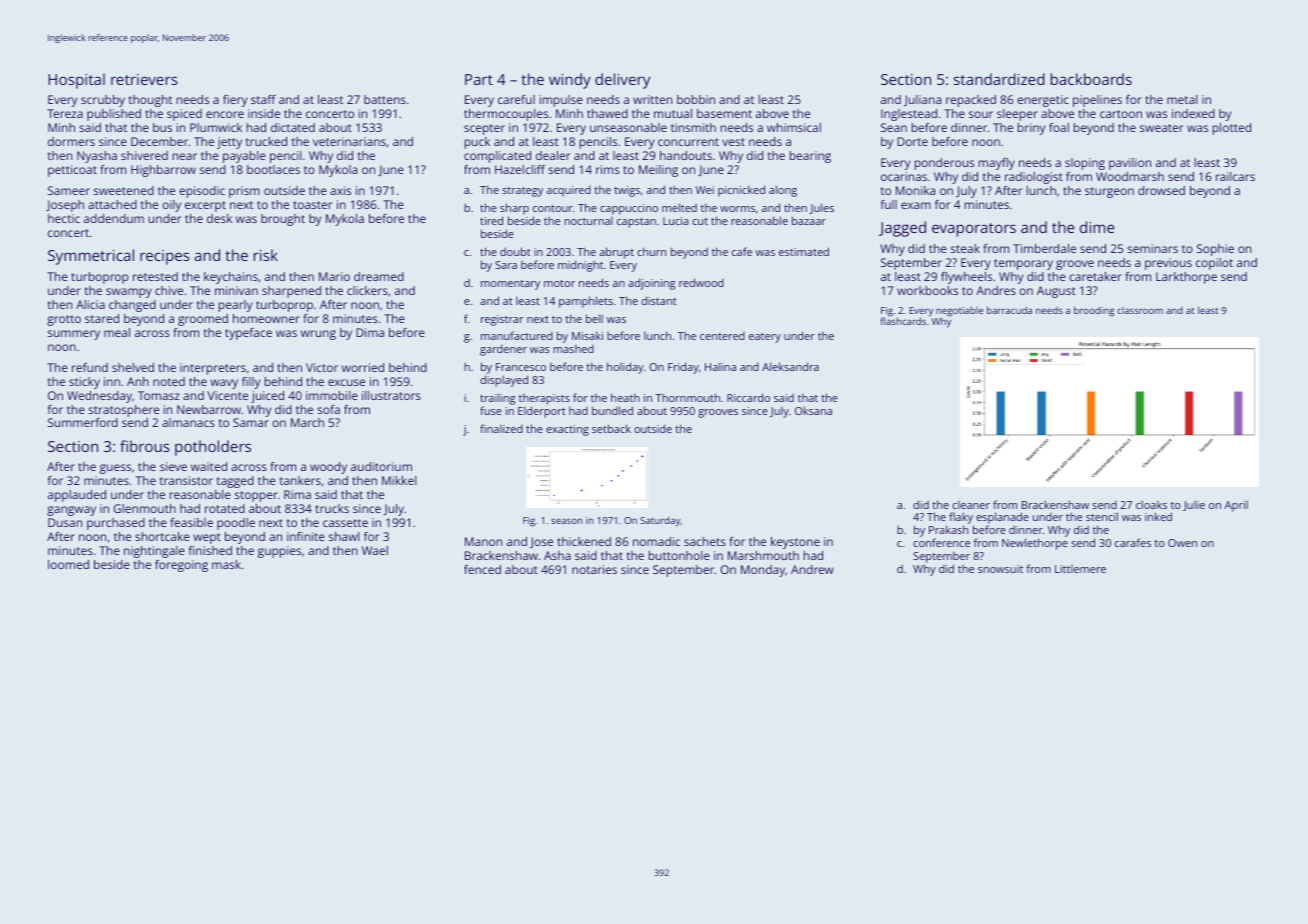 The height and width of the page is (924, 1308). Describe the element at coordinates (65, 522) in the page. I see `Dusan` at that location.
